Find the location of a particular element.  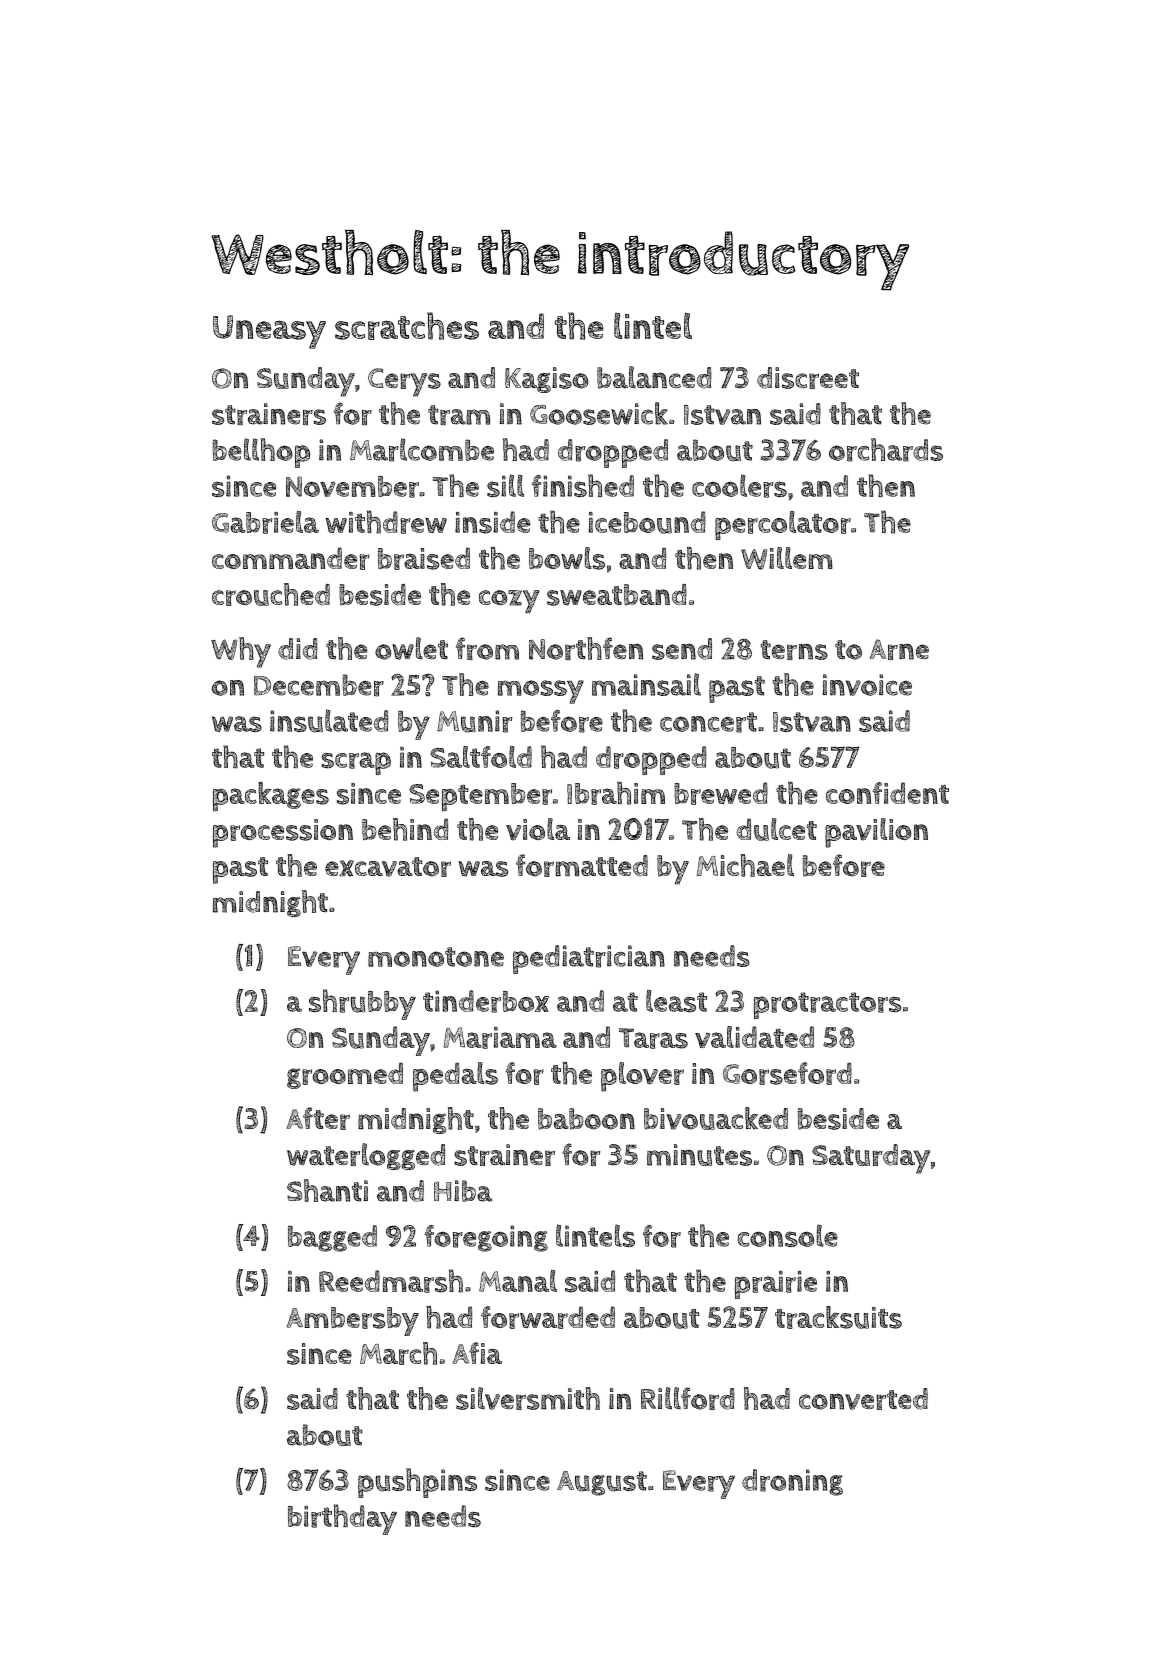

scratches is located at coordinates (407, 326).
